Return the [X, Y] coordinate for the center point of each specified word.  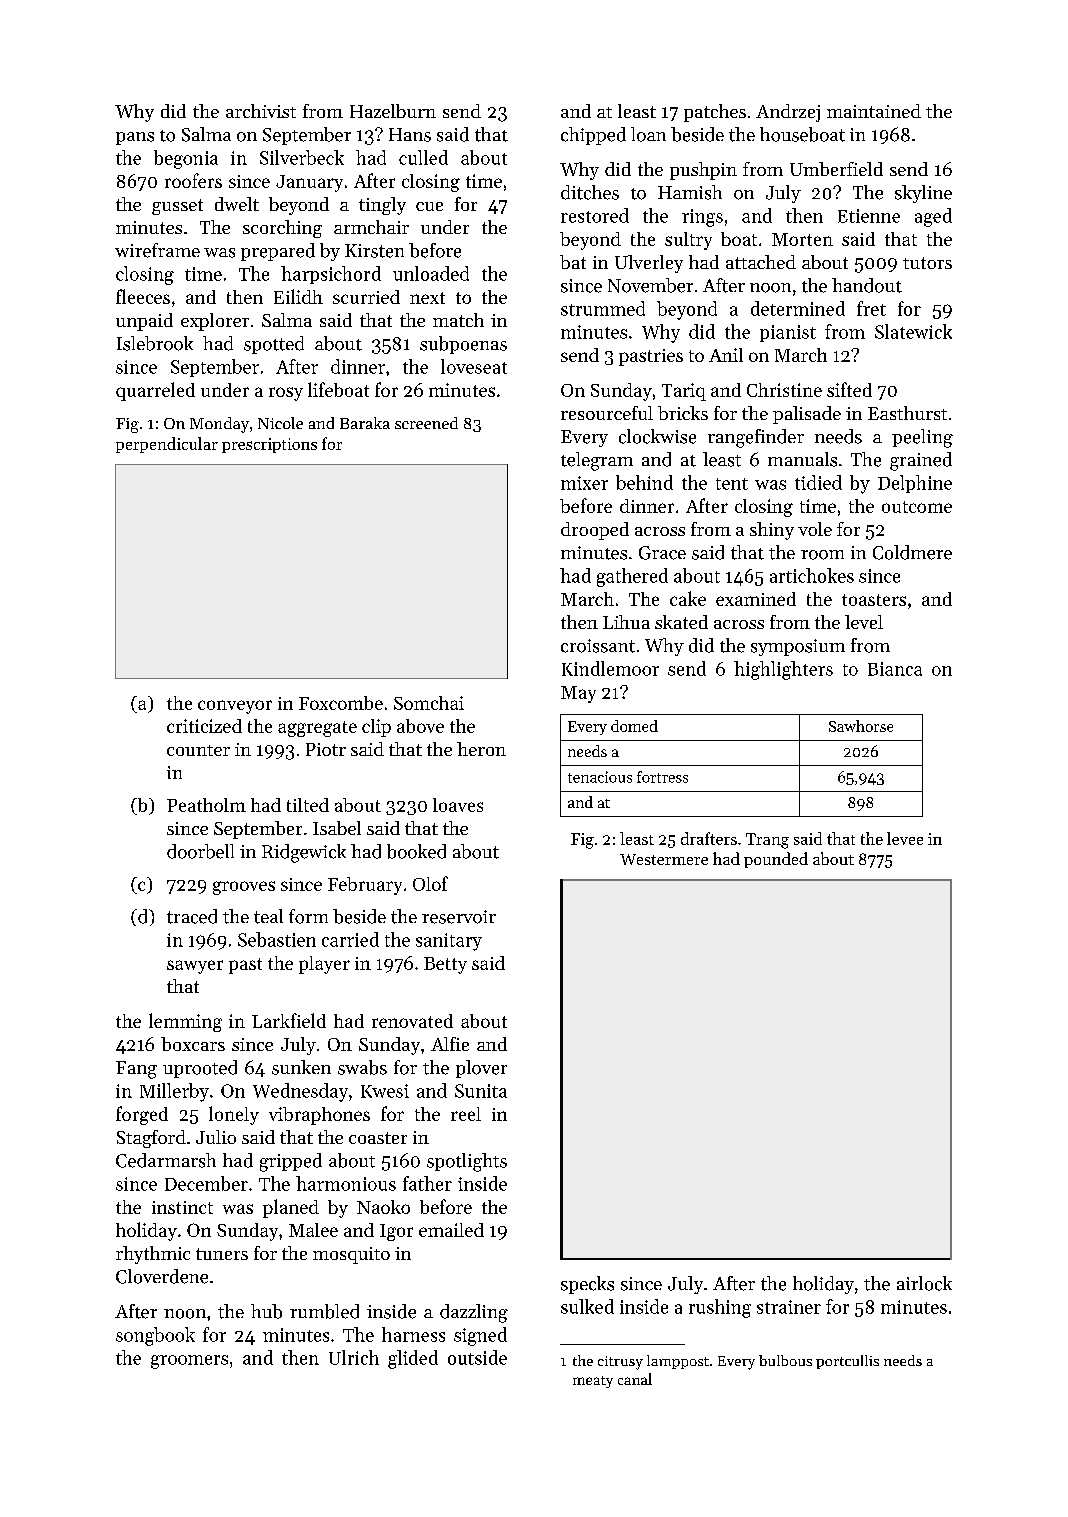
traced [192, 916]
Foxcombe [341, 703]
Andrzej [788, 113]
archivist [261, 111]
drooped [595, 531]
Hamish [690, 192]
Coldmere [912, 552]
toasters [874, 600]
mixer [584, 483]
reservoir [459, 917]
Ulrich [354, 1357]
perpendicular [167, 445]
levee [905, 838]
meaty [593, 1382]
